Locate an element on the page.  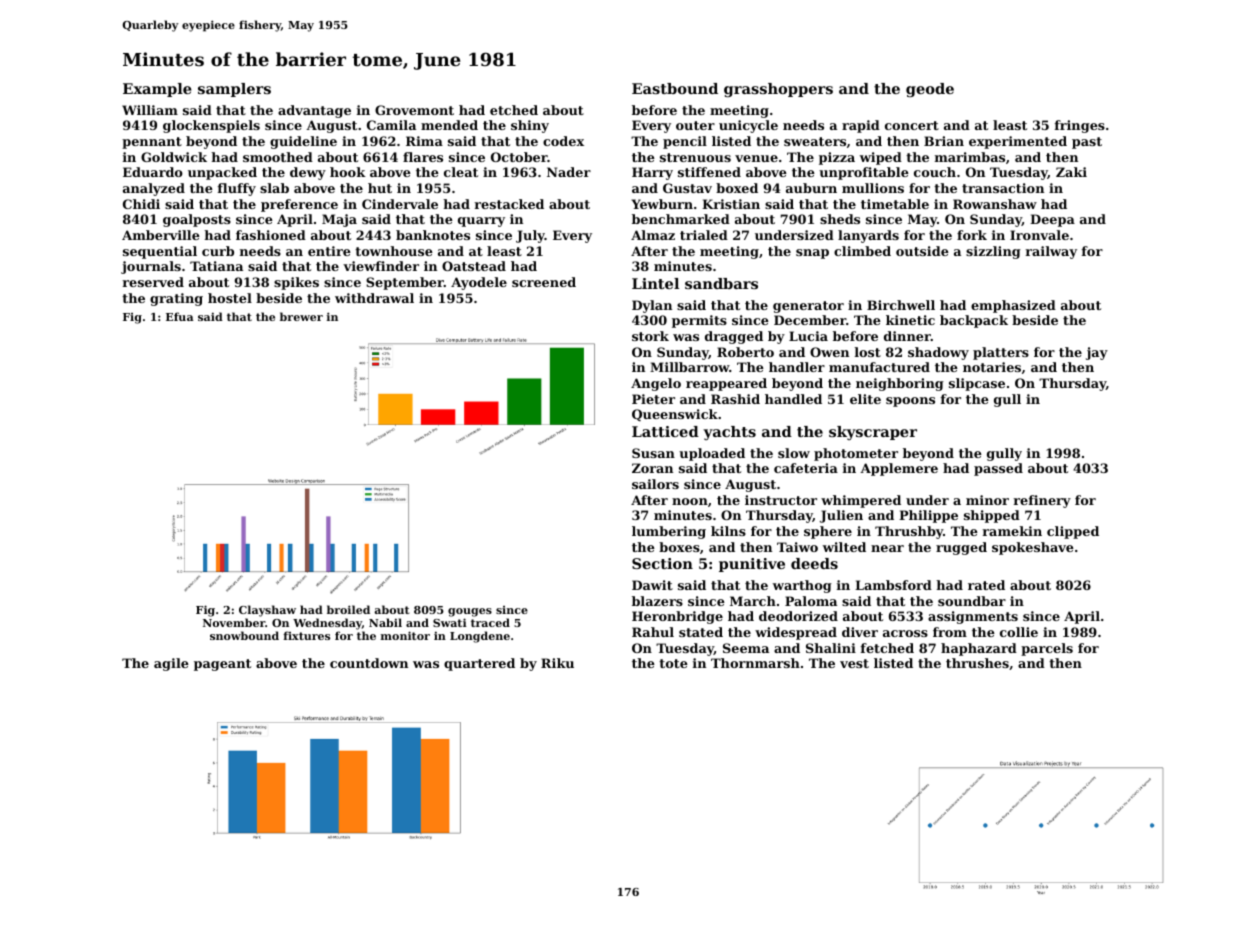
screened is located at coordinates (544, 282).
